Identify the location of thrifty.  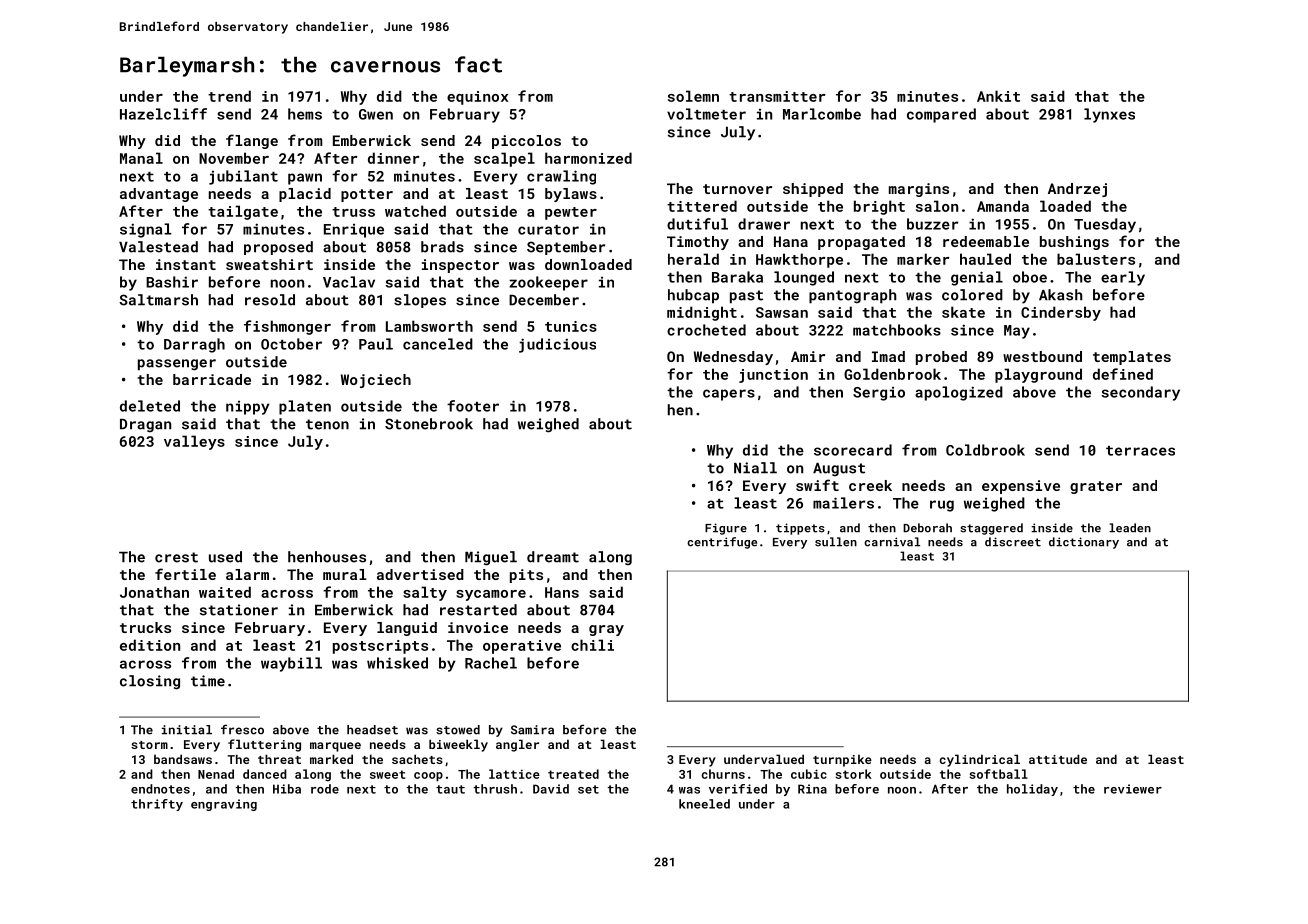
(157, 805).
